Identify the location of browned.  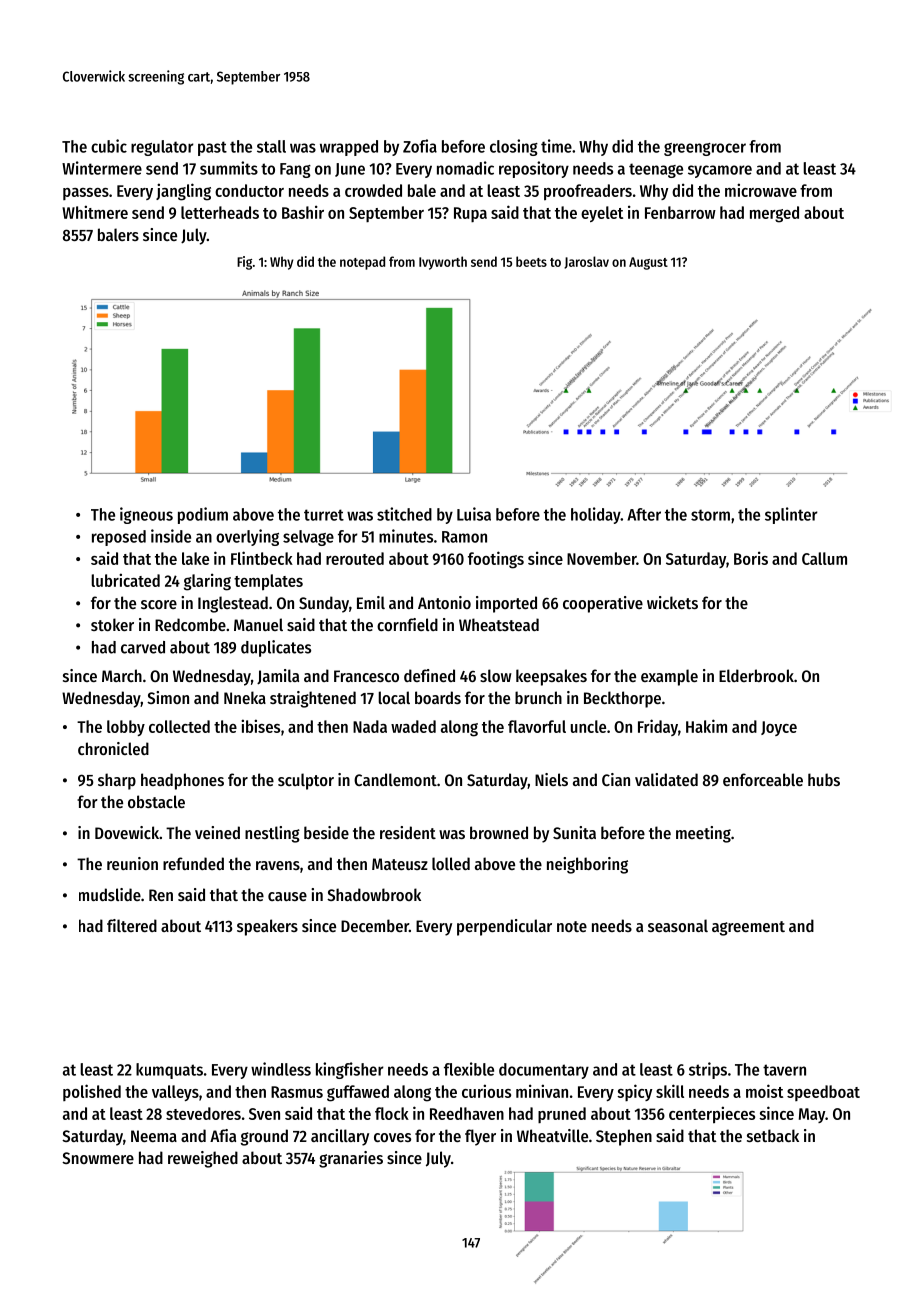
(499, 832).
